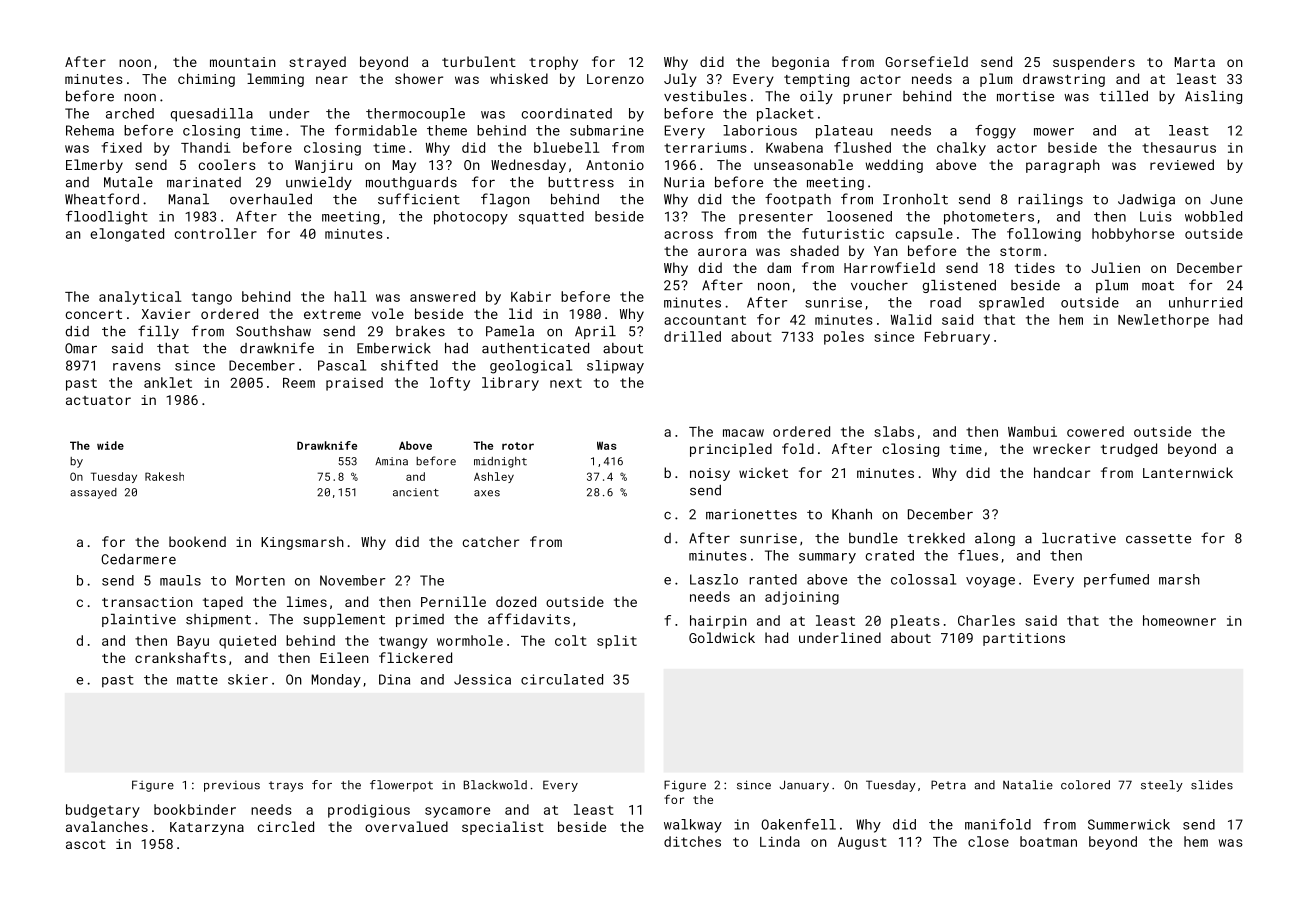 This document has width=1308, height=924. What do you see at coordinates (137, 367) in the document?
I see `ravens` at bounding box center [137, 367].
